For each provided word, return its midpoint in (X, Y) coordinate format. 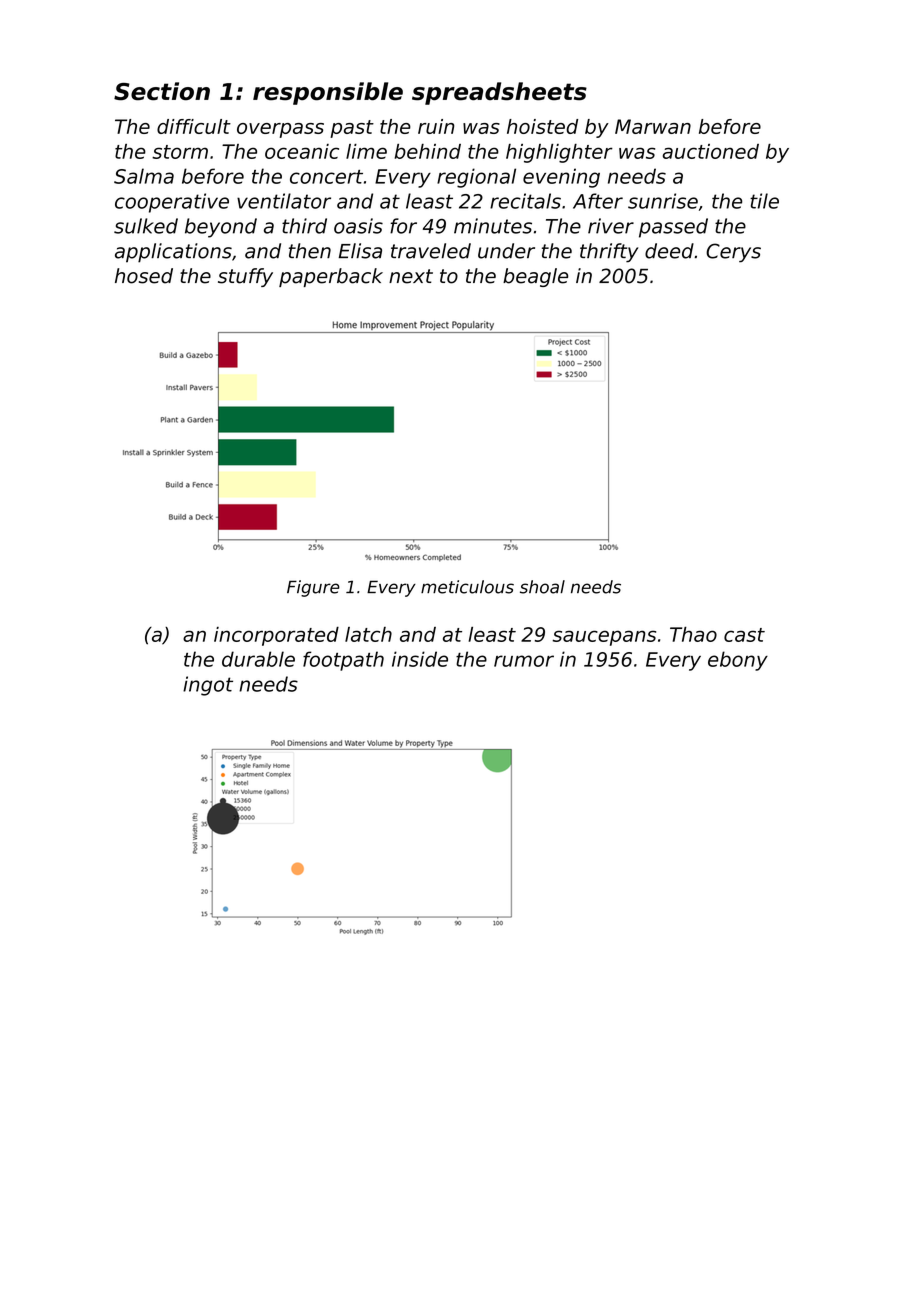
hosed (144, 276)
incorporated (276, 636)
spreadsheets (499, 93)
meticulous (467, 587)
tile (764, 201)
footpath (343, 661)
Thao (693, 634)
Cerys (733, 253)
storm (180, 152)
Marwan (653, 126)
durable (258, 659)
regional (476, 178)
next (411, 276)
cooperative (172, 203)
